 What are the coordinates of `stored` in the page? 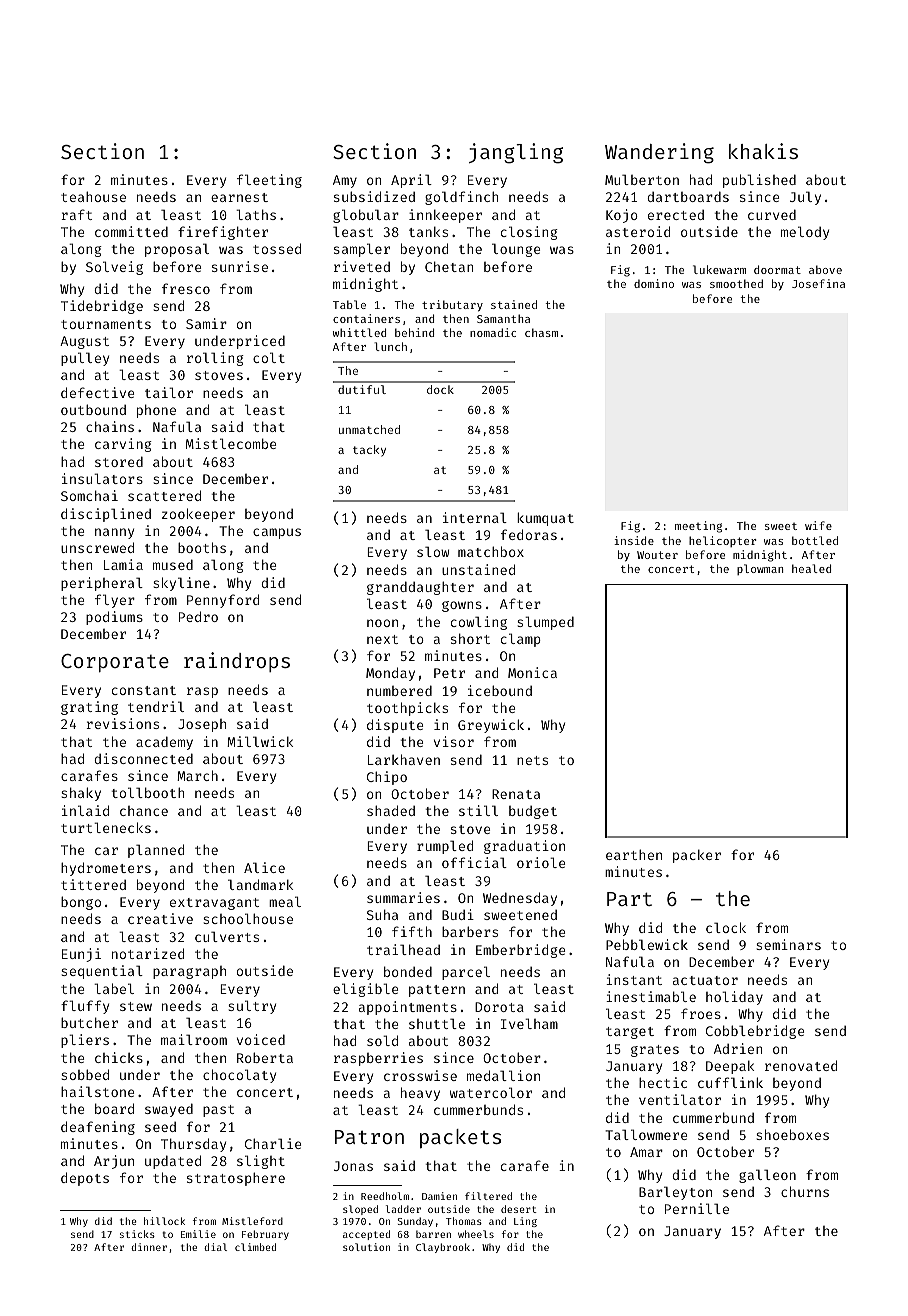 It's located at (119, 461).
